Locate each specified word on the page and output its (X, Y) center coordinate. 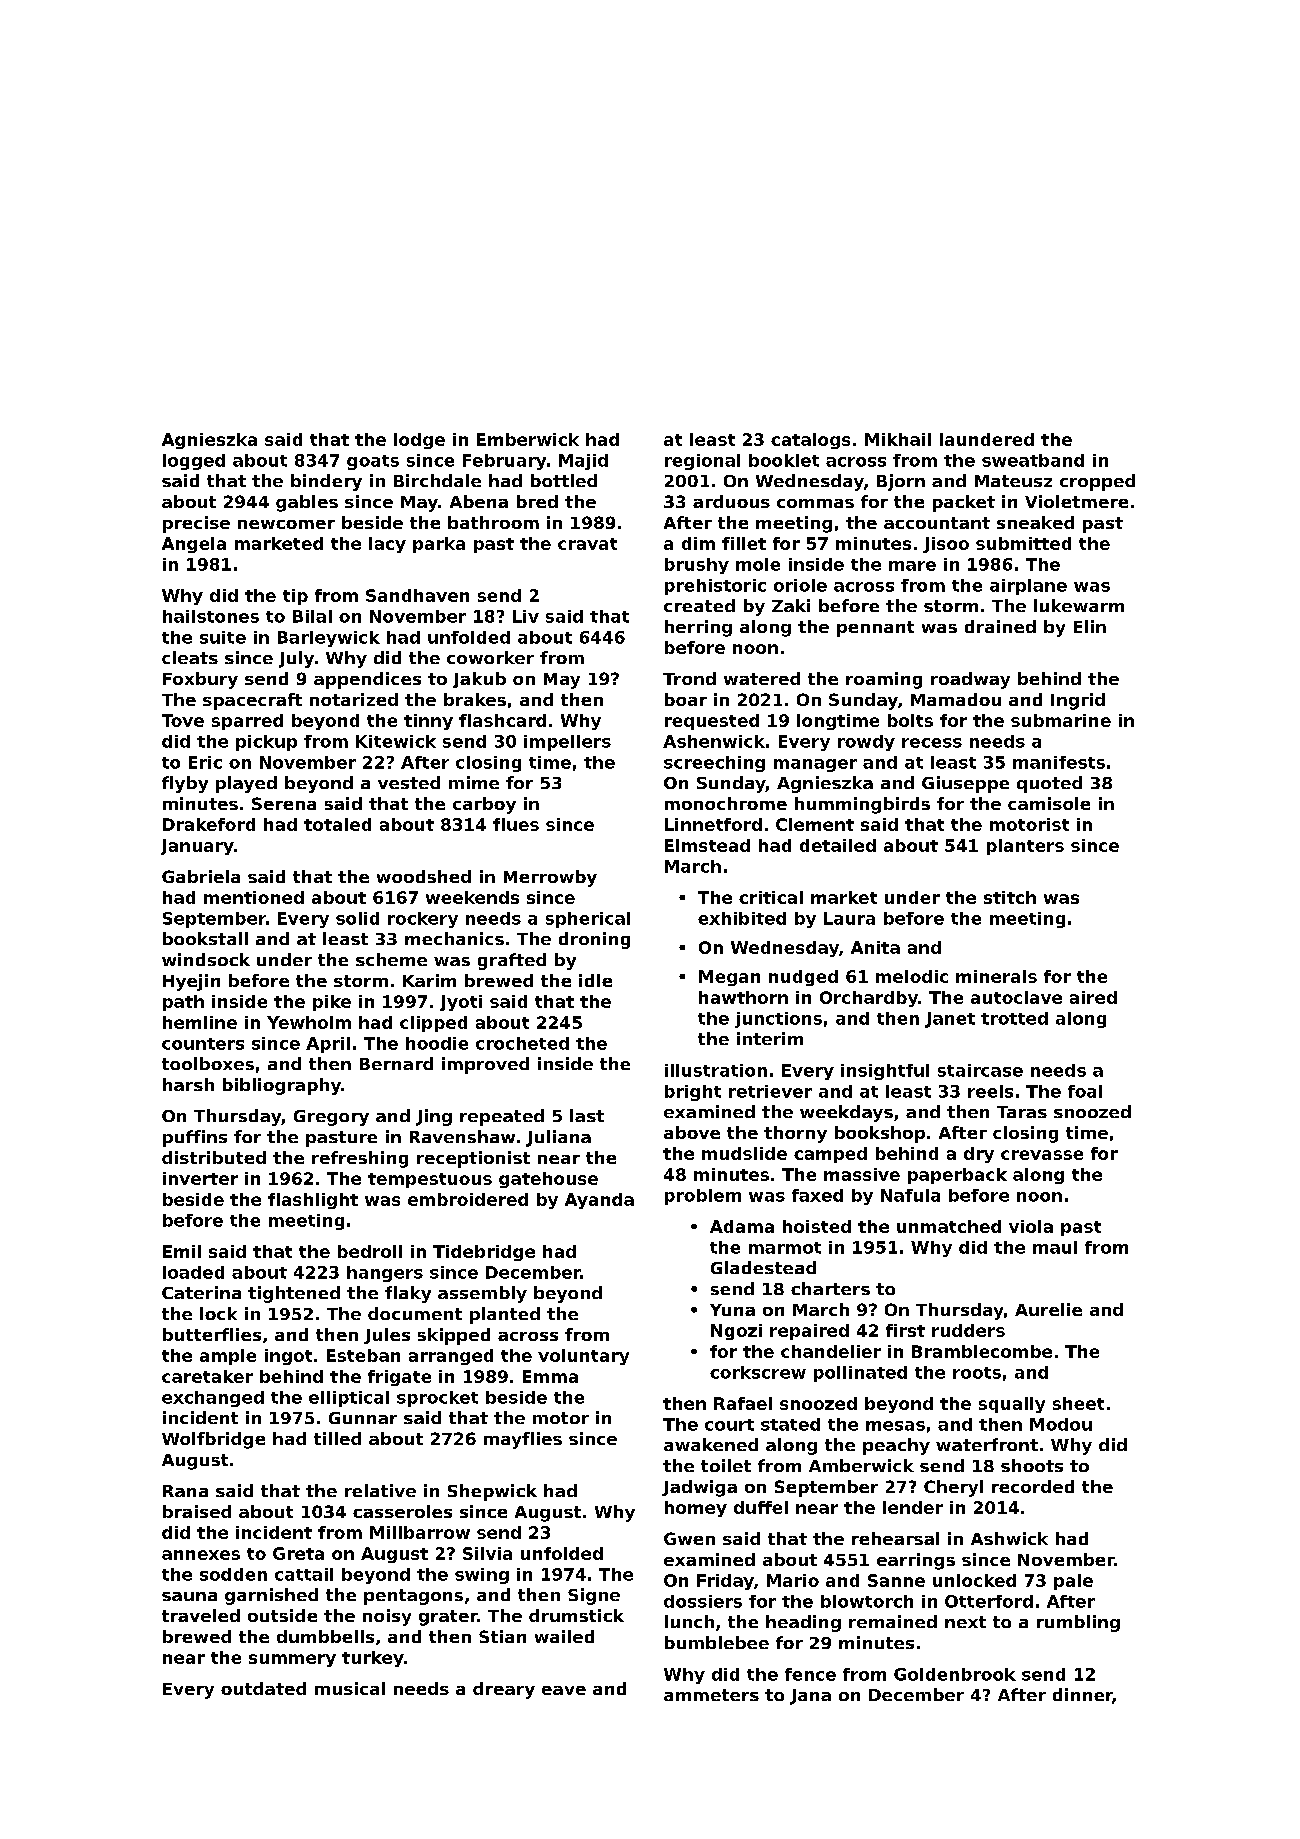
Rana (185, 1491)
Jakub (479, 680)
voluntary (583, 1357)
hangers (385, 1274)
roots (977, 1373)
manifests (1059, 762)
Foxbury (200, 680)
